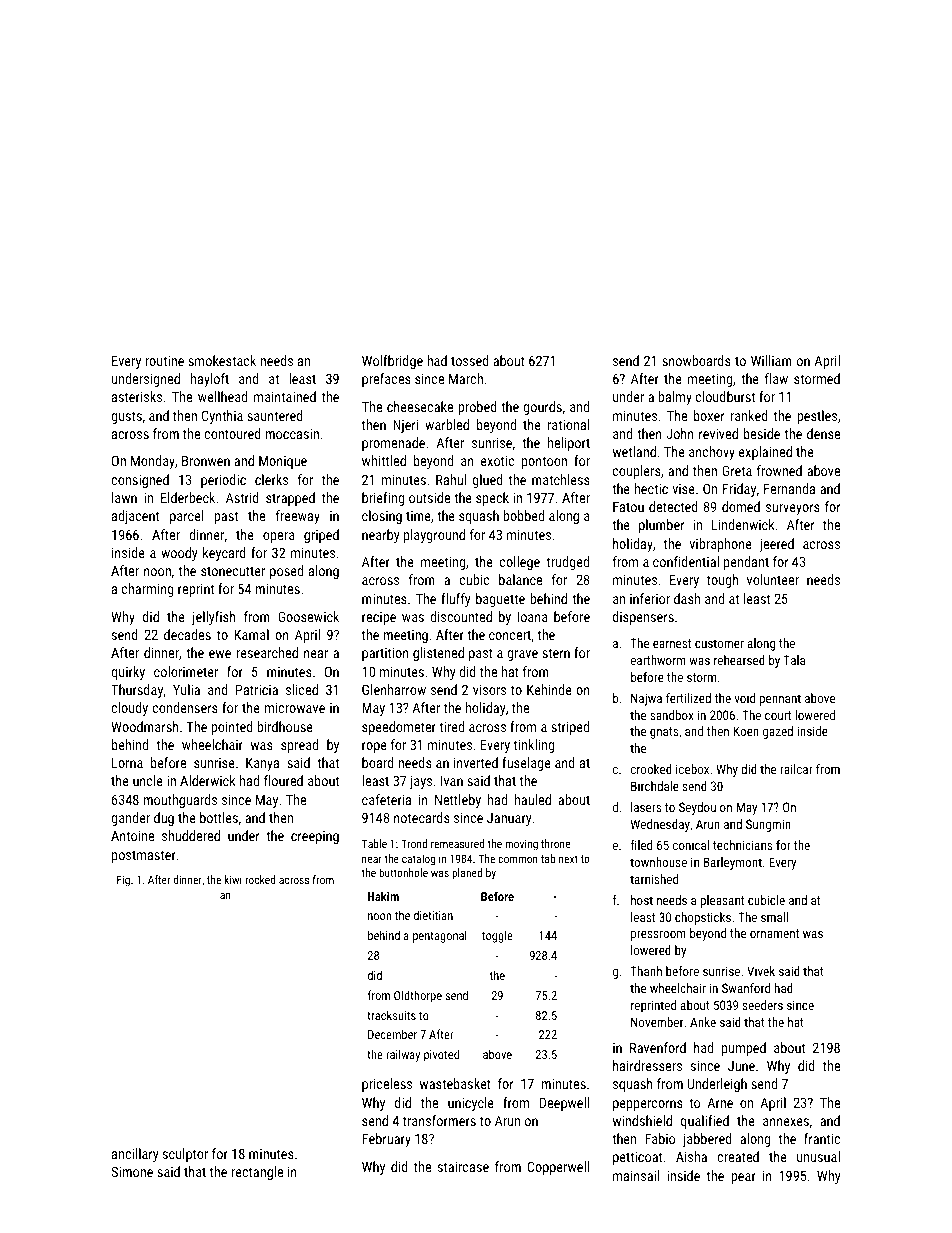 Image resolution: width=952 pixels, height=1233 pixels. Describe the element at coordinates (233, 571) in the screenshot. I see `stonecutter` at that location.
